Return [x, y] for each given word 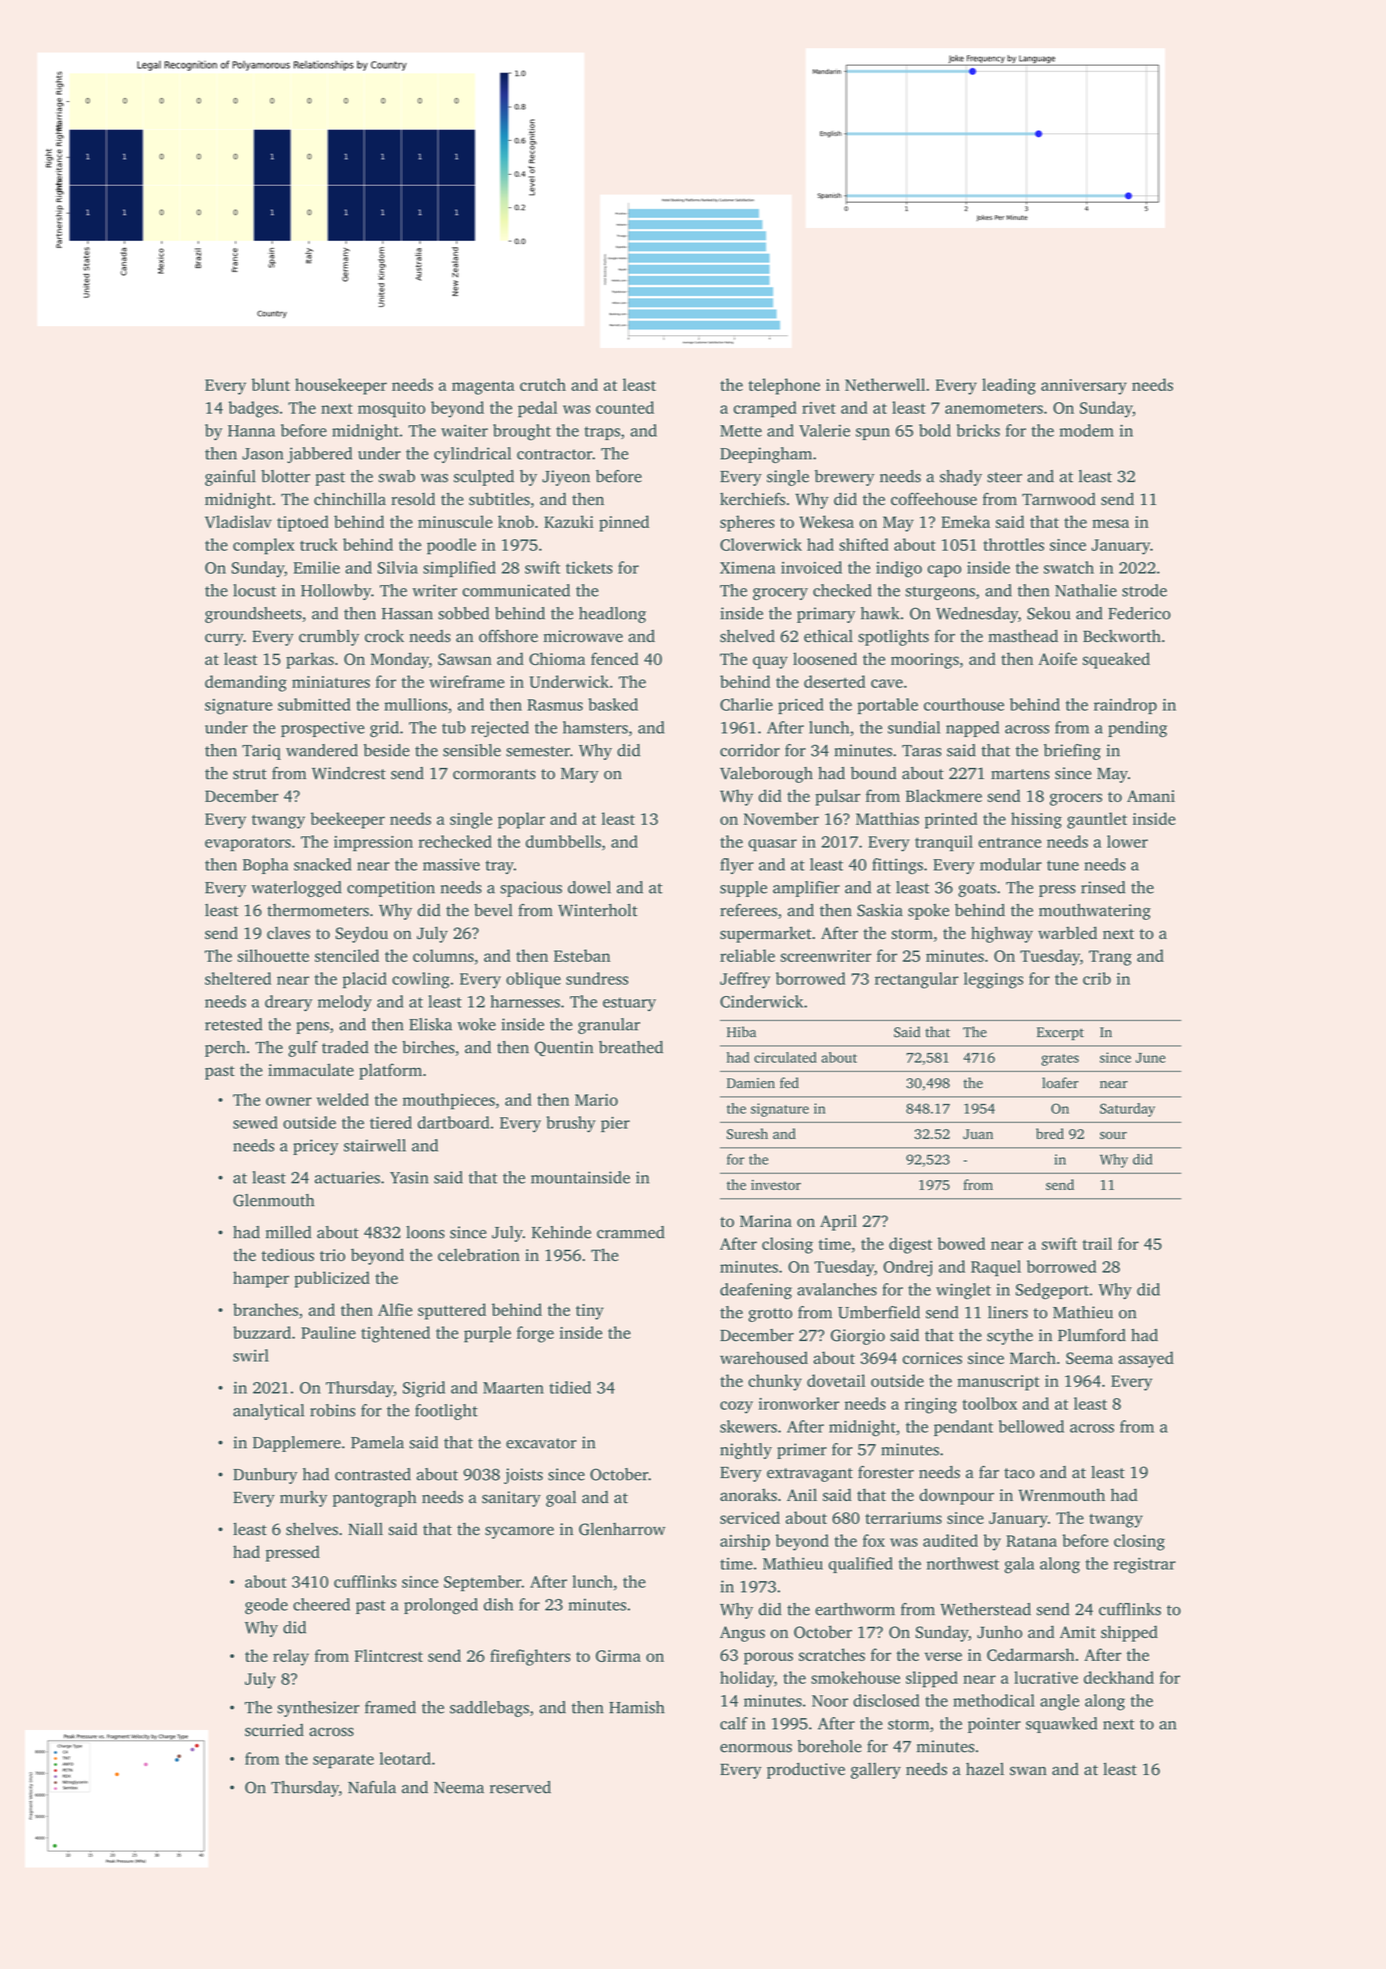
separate [343, 1761]
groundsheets [253, 615]
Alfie [395, 1309]
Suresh [747, 1134]
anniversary [1084, 387]
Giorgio [858, 1337]
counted [625, 407]
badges [254, 409]
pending [1137, 729]
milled [288, 1232]
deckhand [1119, 1677]
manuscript [998, 1383]
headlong [612, 615]
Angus [742, 1634]
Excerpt [1060, 1033]
